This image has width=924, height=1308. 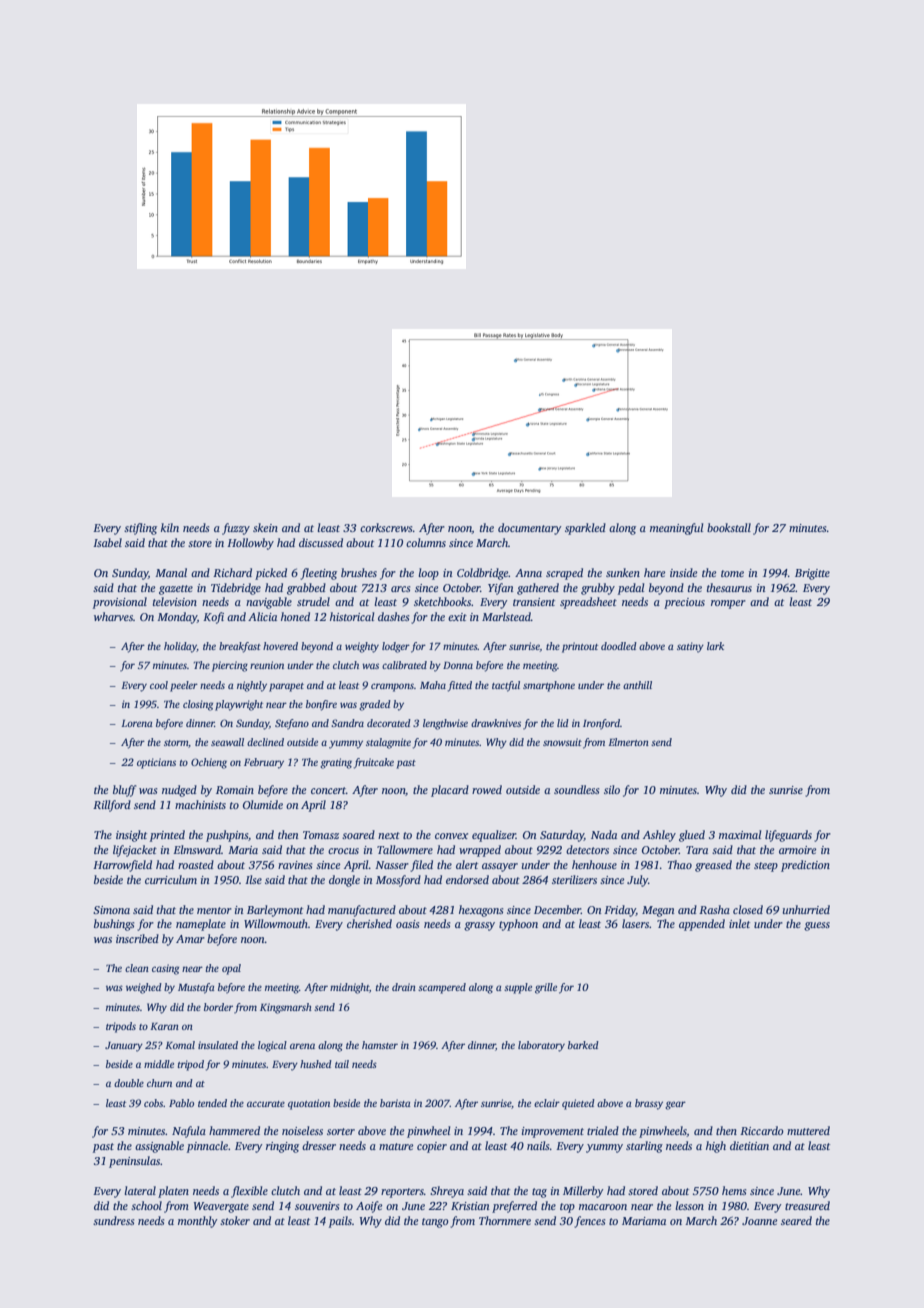 What do you see at coordinates (167, 836) in the image?
I see `printed` at bounding box center [167, 836].
